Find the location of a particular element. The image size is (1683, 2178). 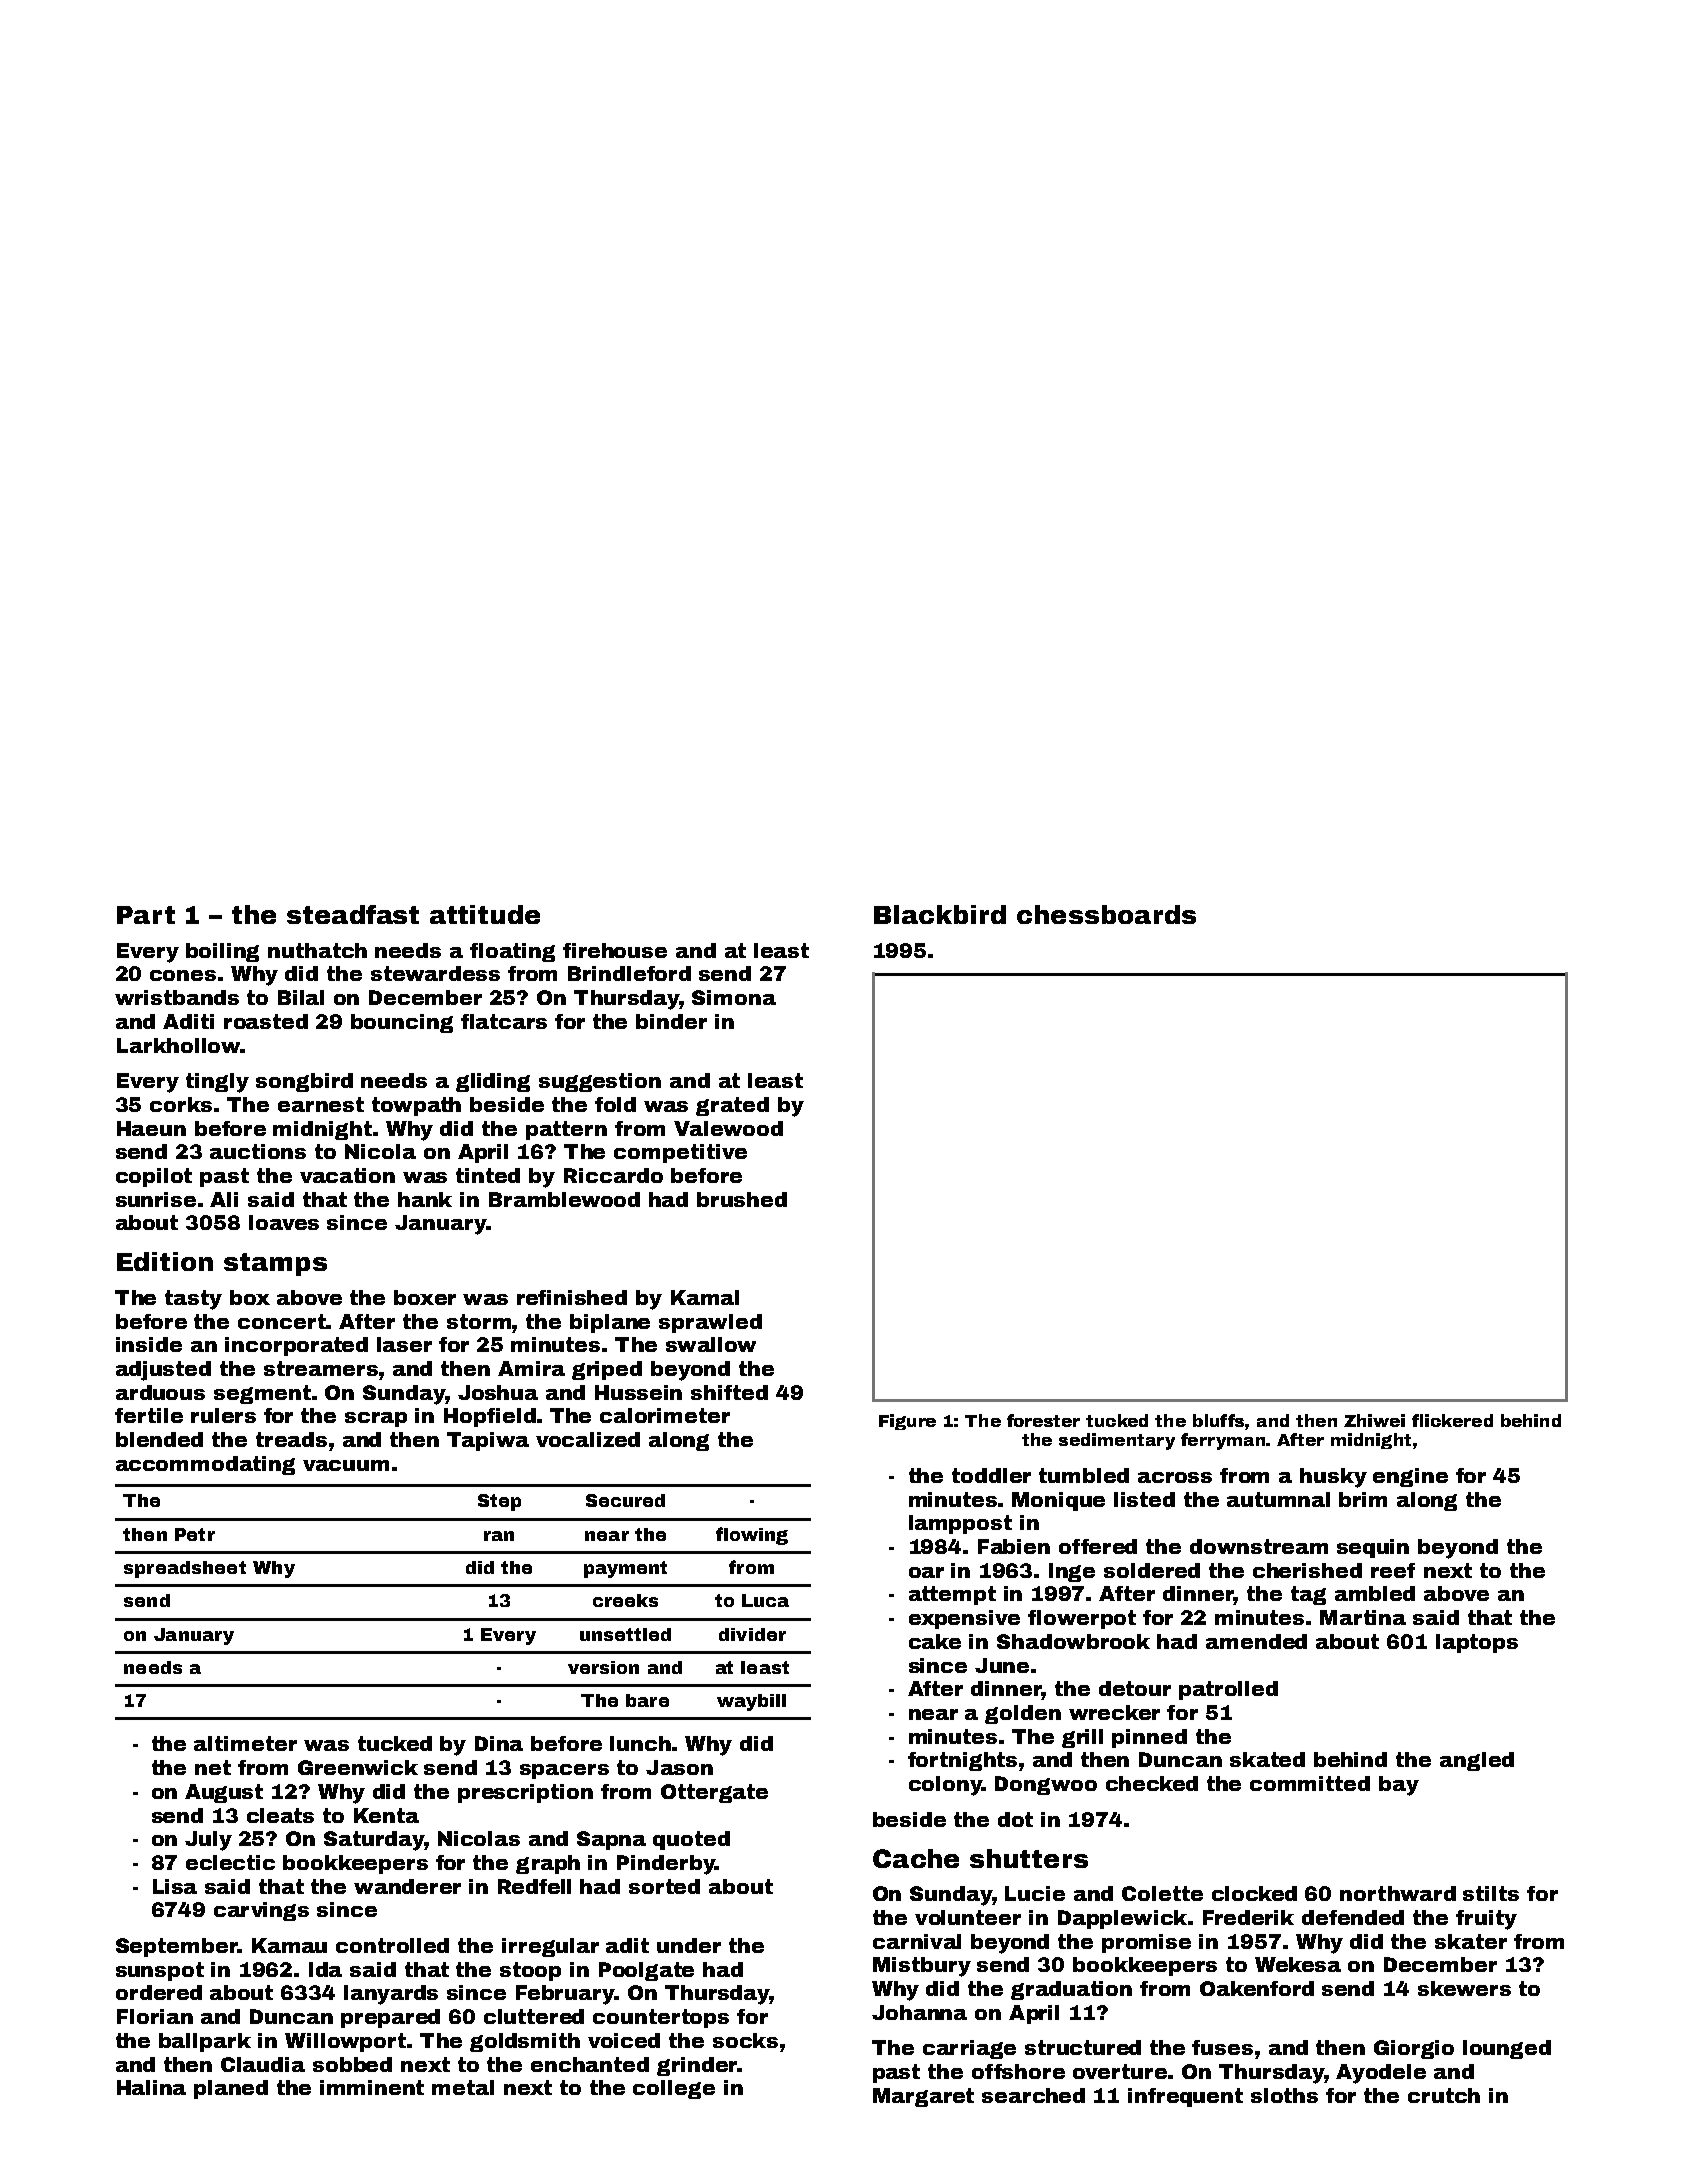

flickered is located at coordinates (1452, 1420).
